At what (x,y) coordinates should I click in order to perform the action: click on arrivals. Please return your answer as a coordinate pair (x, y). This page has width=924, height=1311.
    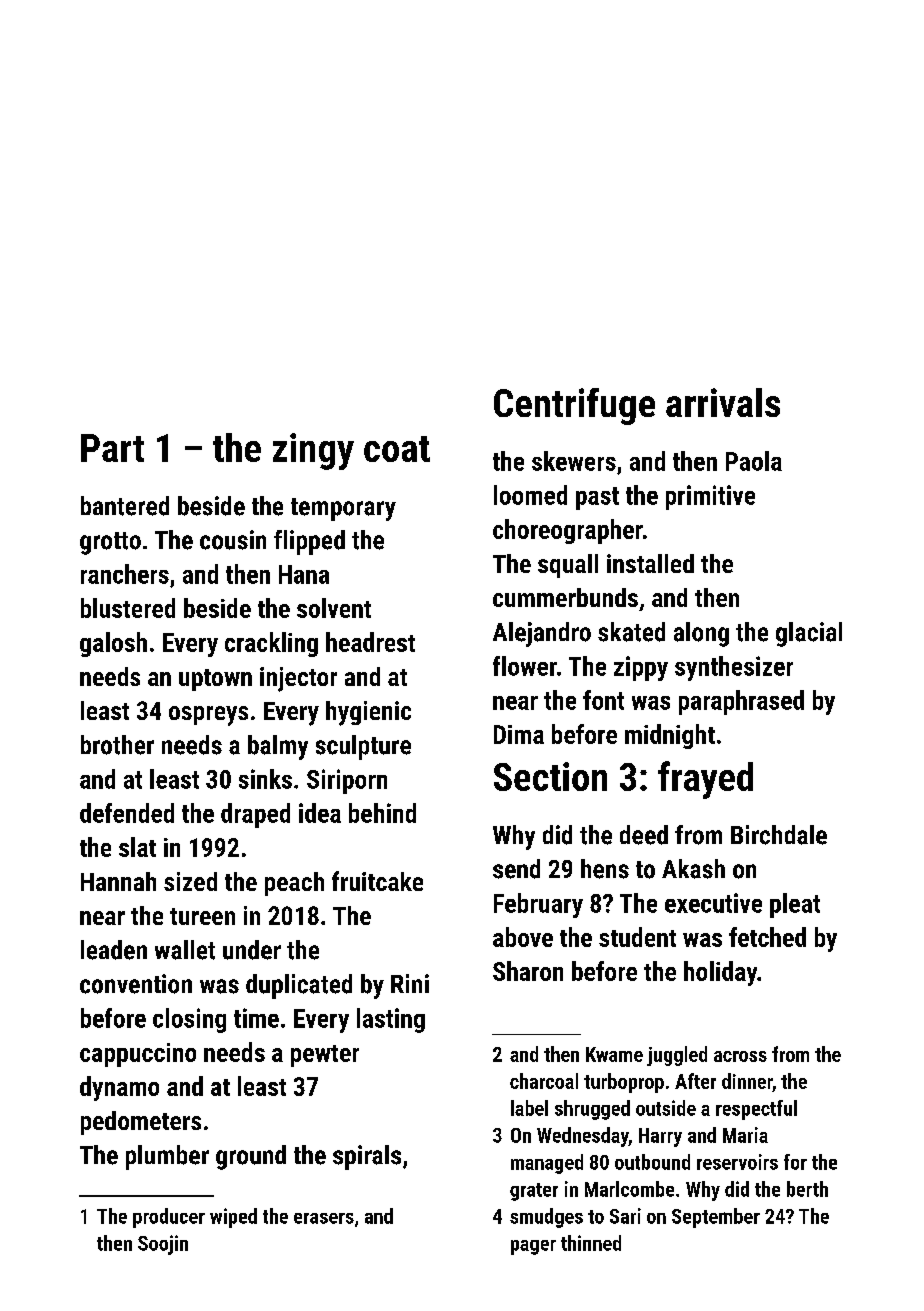
    Looking at the image, I should click on (723, 402).
